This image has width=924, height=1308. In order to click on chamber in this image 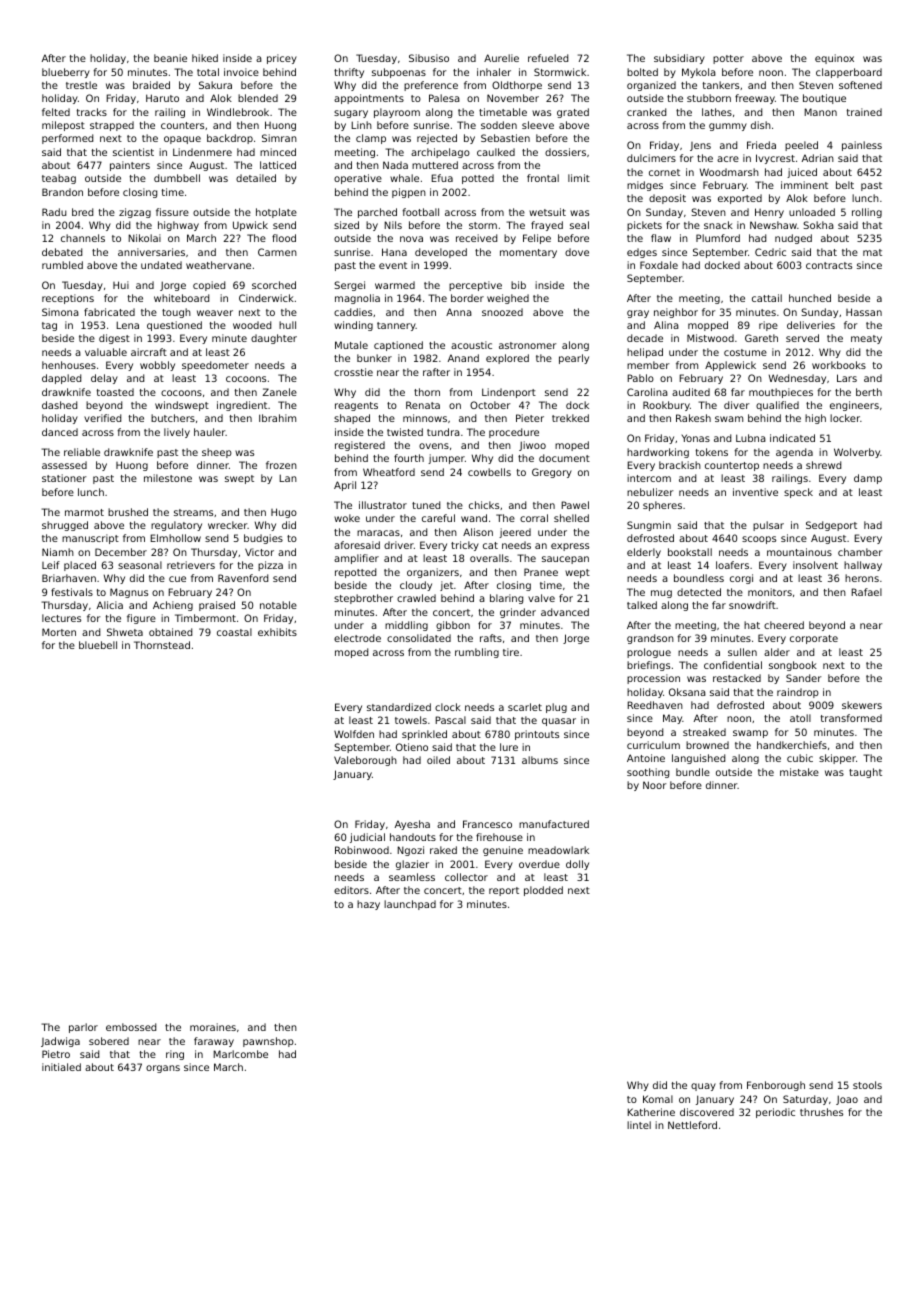, I will do `click(860, 552)`.
